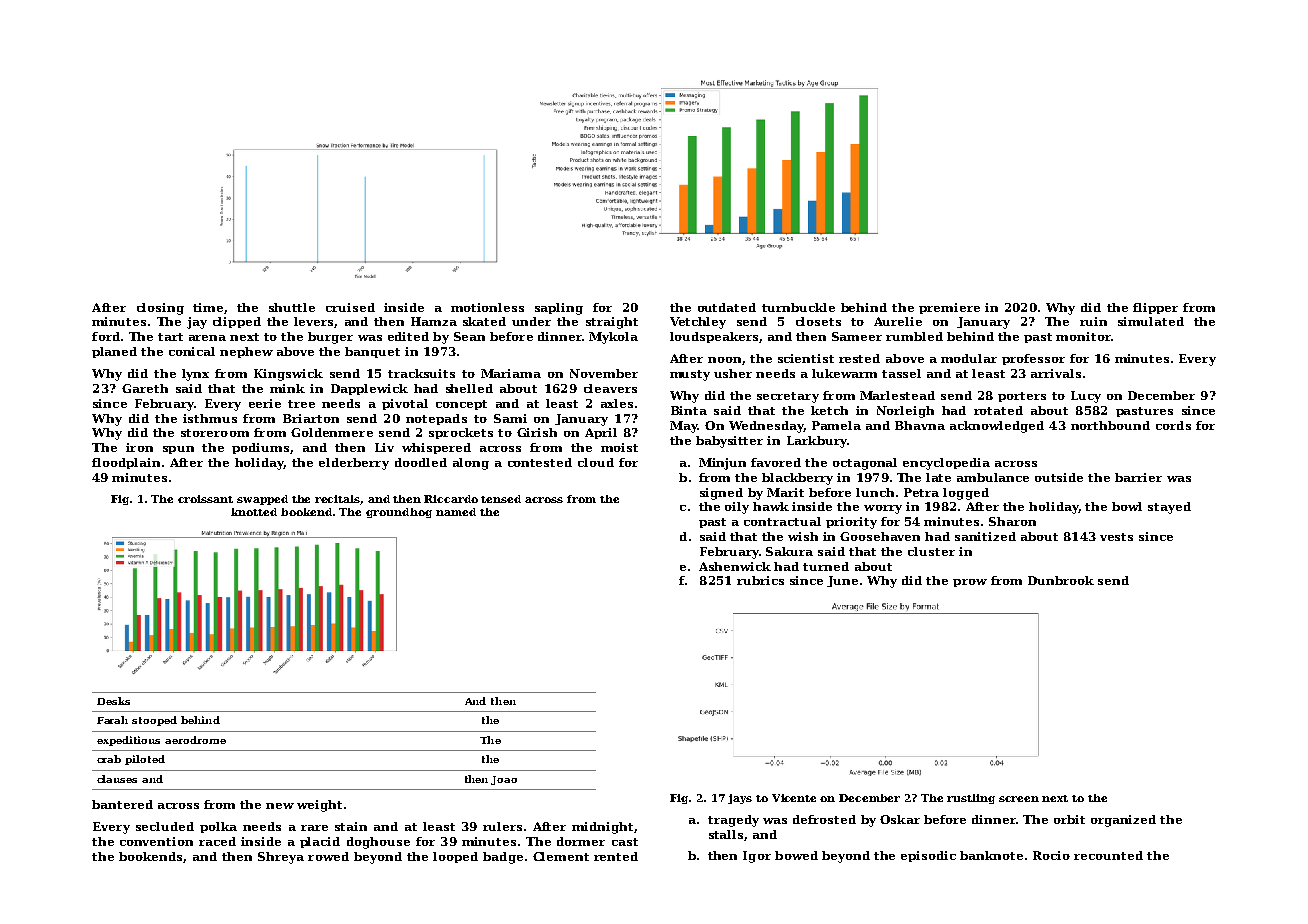 This document has width=1308, height=924. I want to click on vests, so click(1116, 537).
